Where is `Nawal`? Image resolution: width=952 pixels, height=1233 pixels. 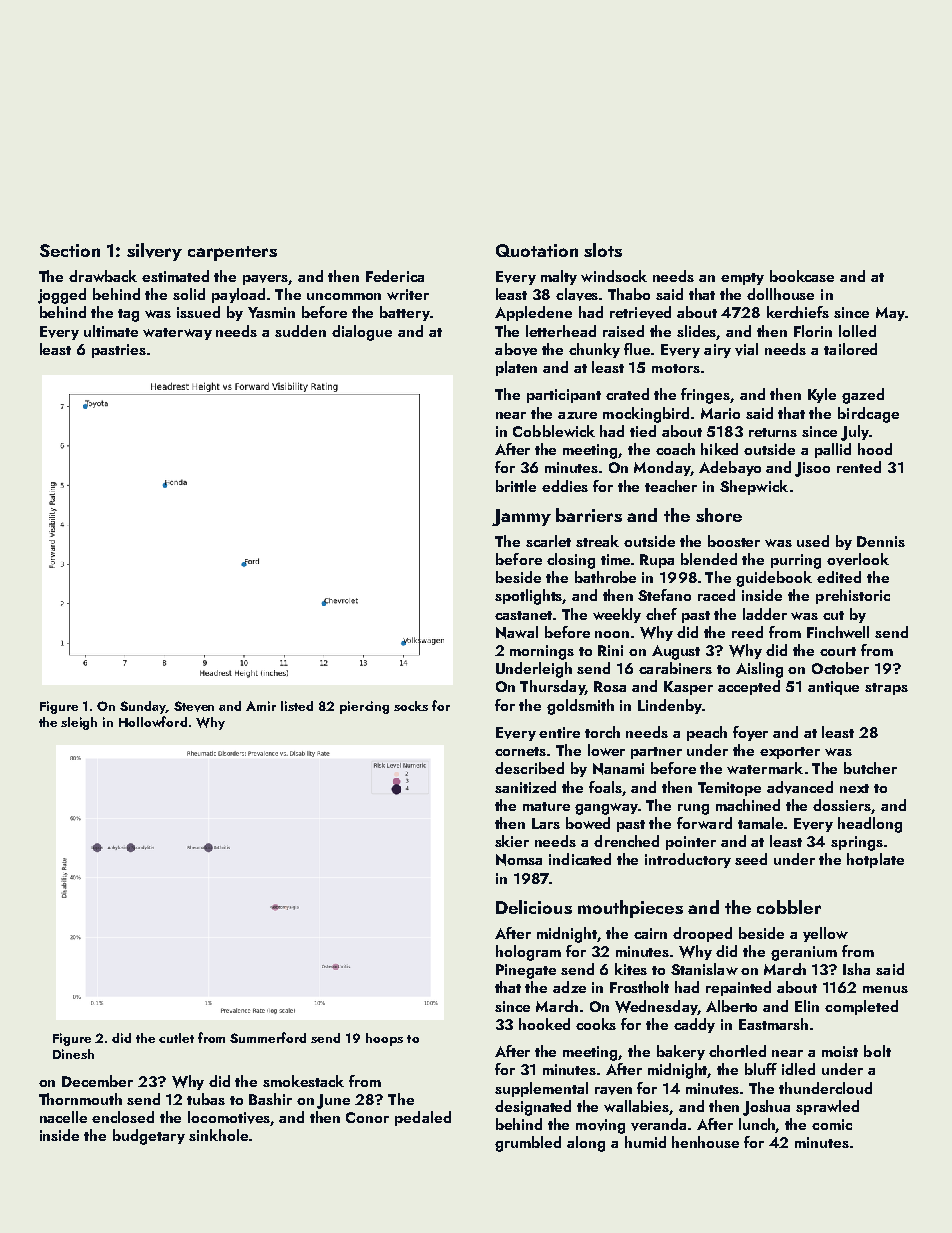
Nawal is located at coordinates (517, 632).
